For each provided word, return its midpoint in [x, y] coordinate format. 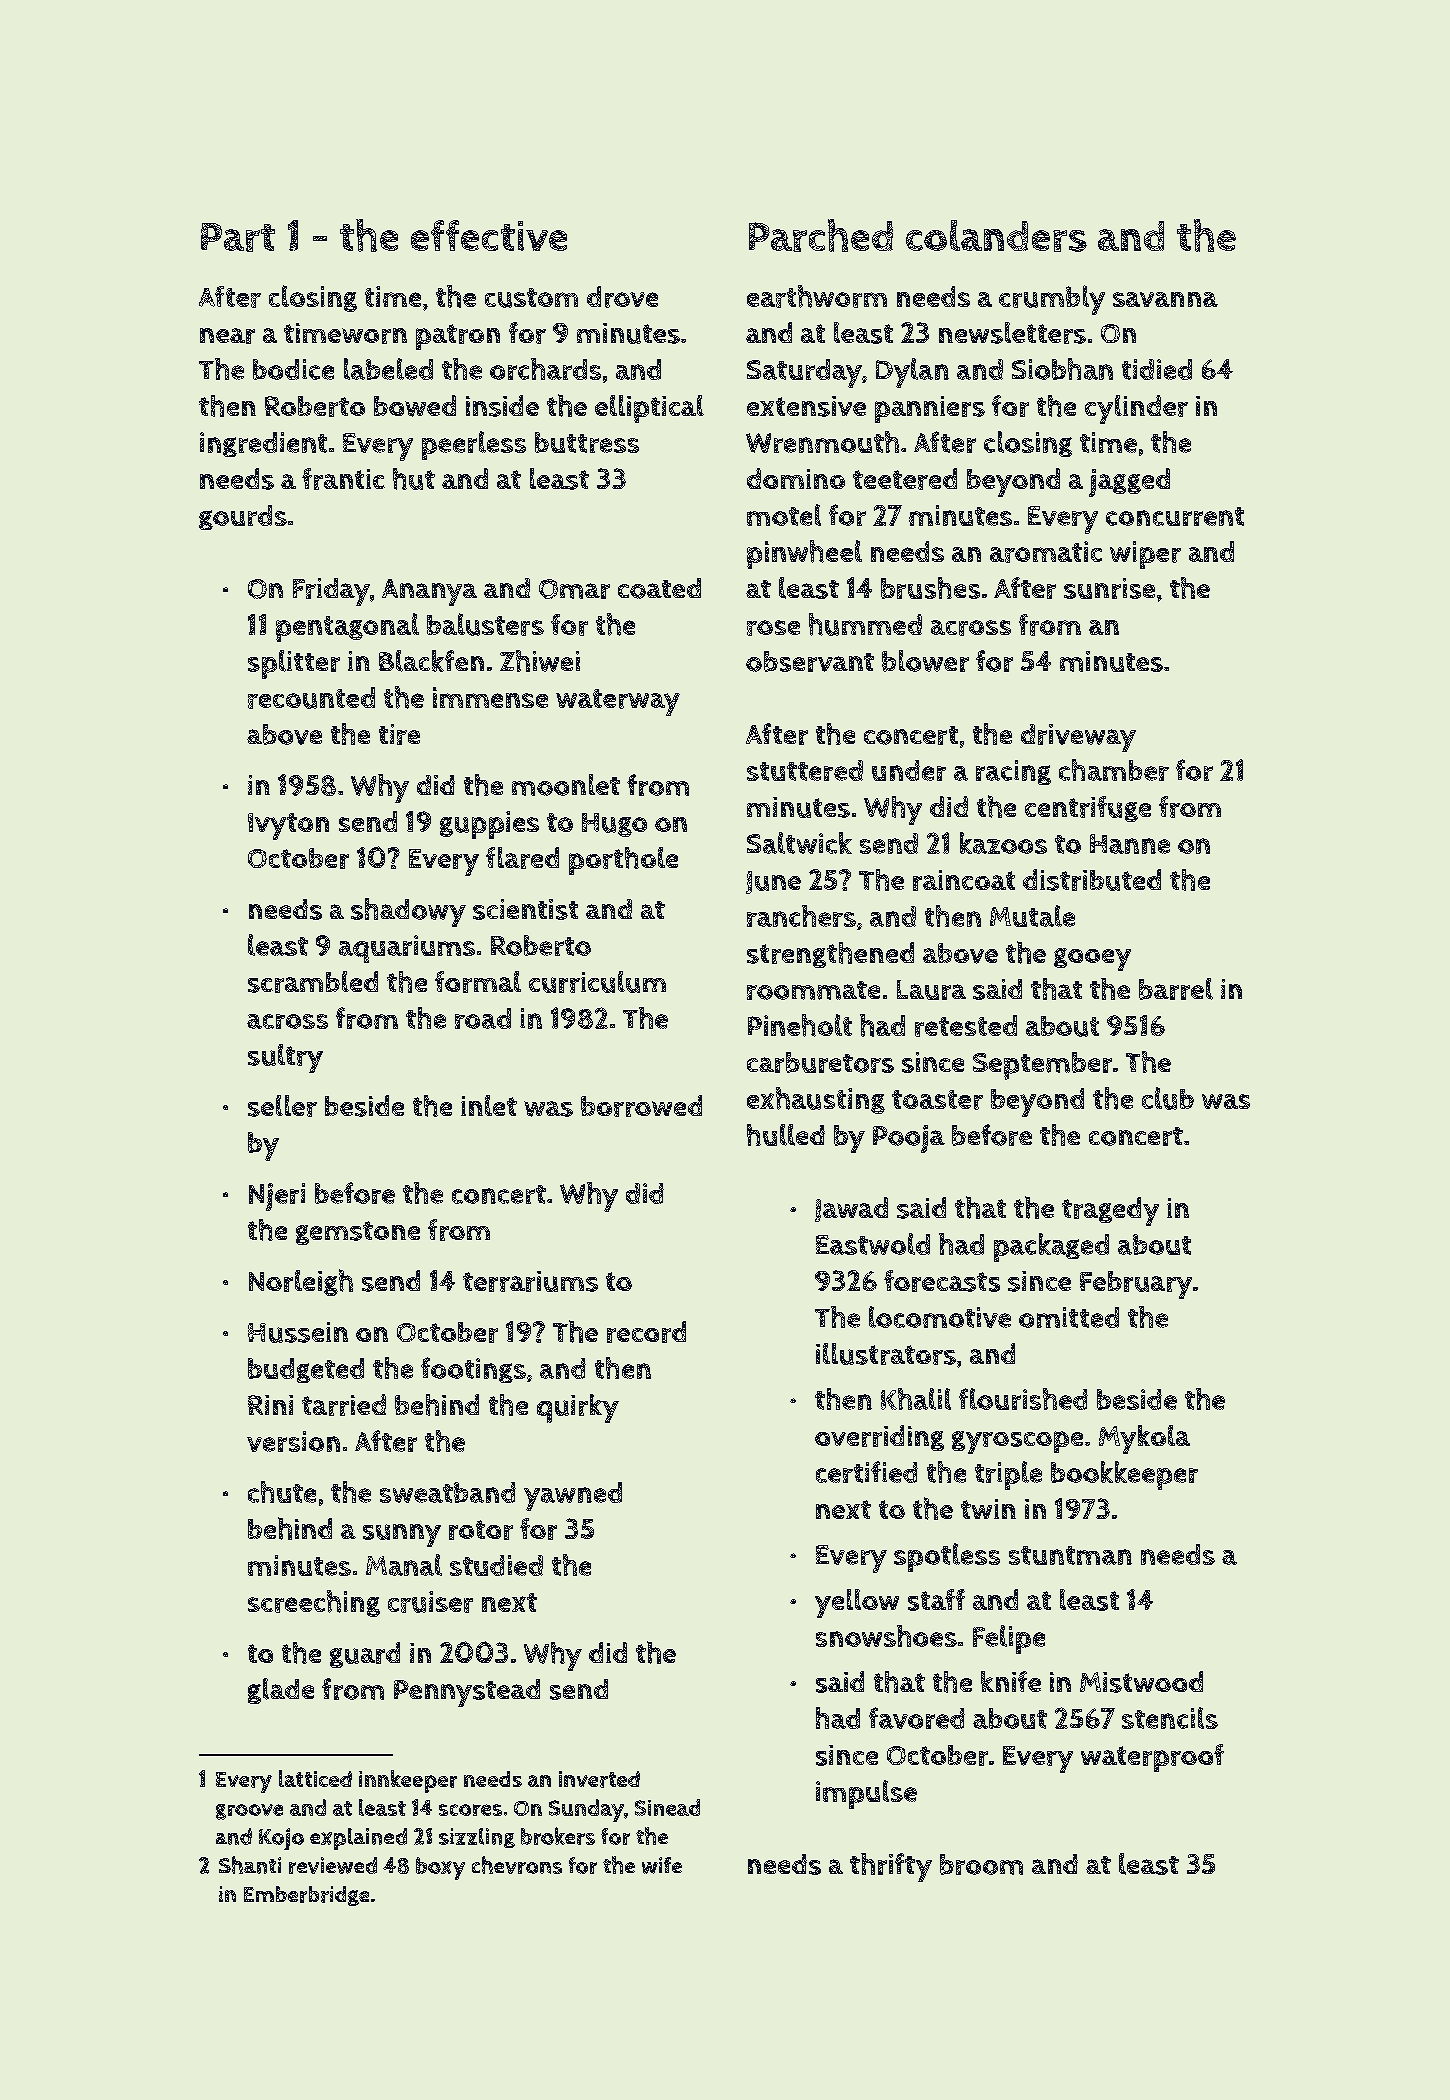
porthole [623, 861]
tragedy [1110, 1211]
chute [282, 1492]
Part [238, 237]
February [1136, 1285]
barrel [1176, 989]
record [646, 1332]
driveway [1078, 738]
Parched [821, 235]
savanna [1165, 299]
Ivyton [288, 826]
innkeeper [408, 1781]
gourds [243, 517]
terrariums [530, 1281]
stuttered [805, 770]
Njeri [277, 1197]
